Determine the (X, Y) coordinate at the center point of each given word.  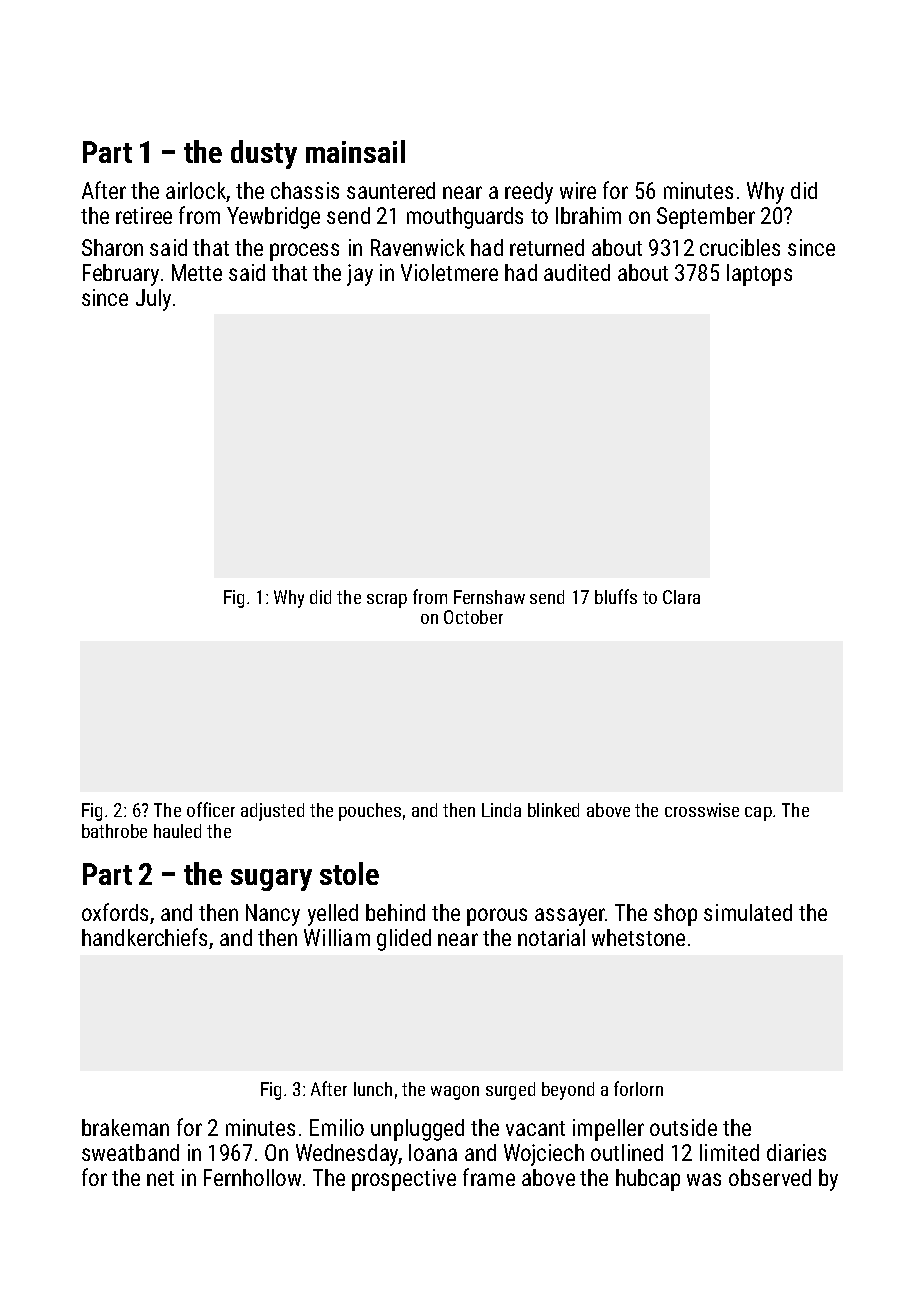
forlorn (638, 1088)
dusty (264, 154)
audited (577, 272)
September (706, 218)
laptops (759, 275)
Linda (501, 810)
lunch (373, 1089)
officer (211, 809)
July (153, 300)
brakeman (125, 1127)
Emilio (337, 1127)
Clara (681, 597)
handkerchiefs (144, 937)
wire (578, 190)
